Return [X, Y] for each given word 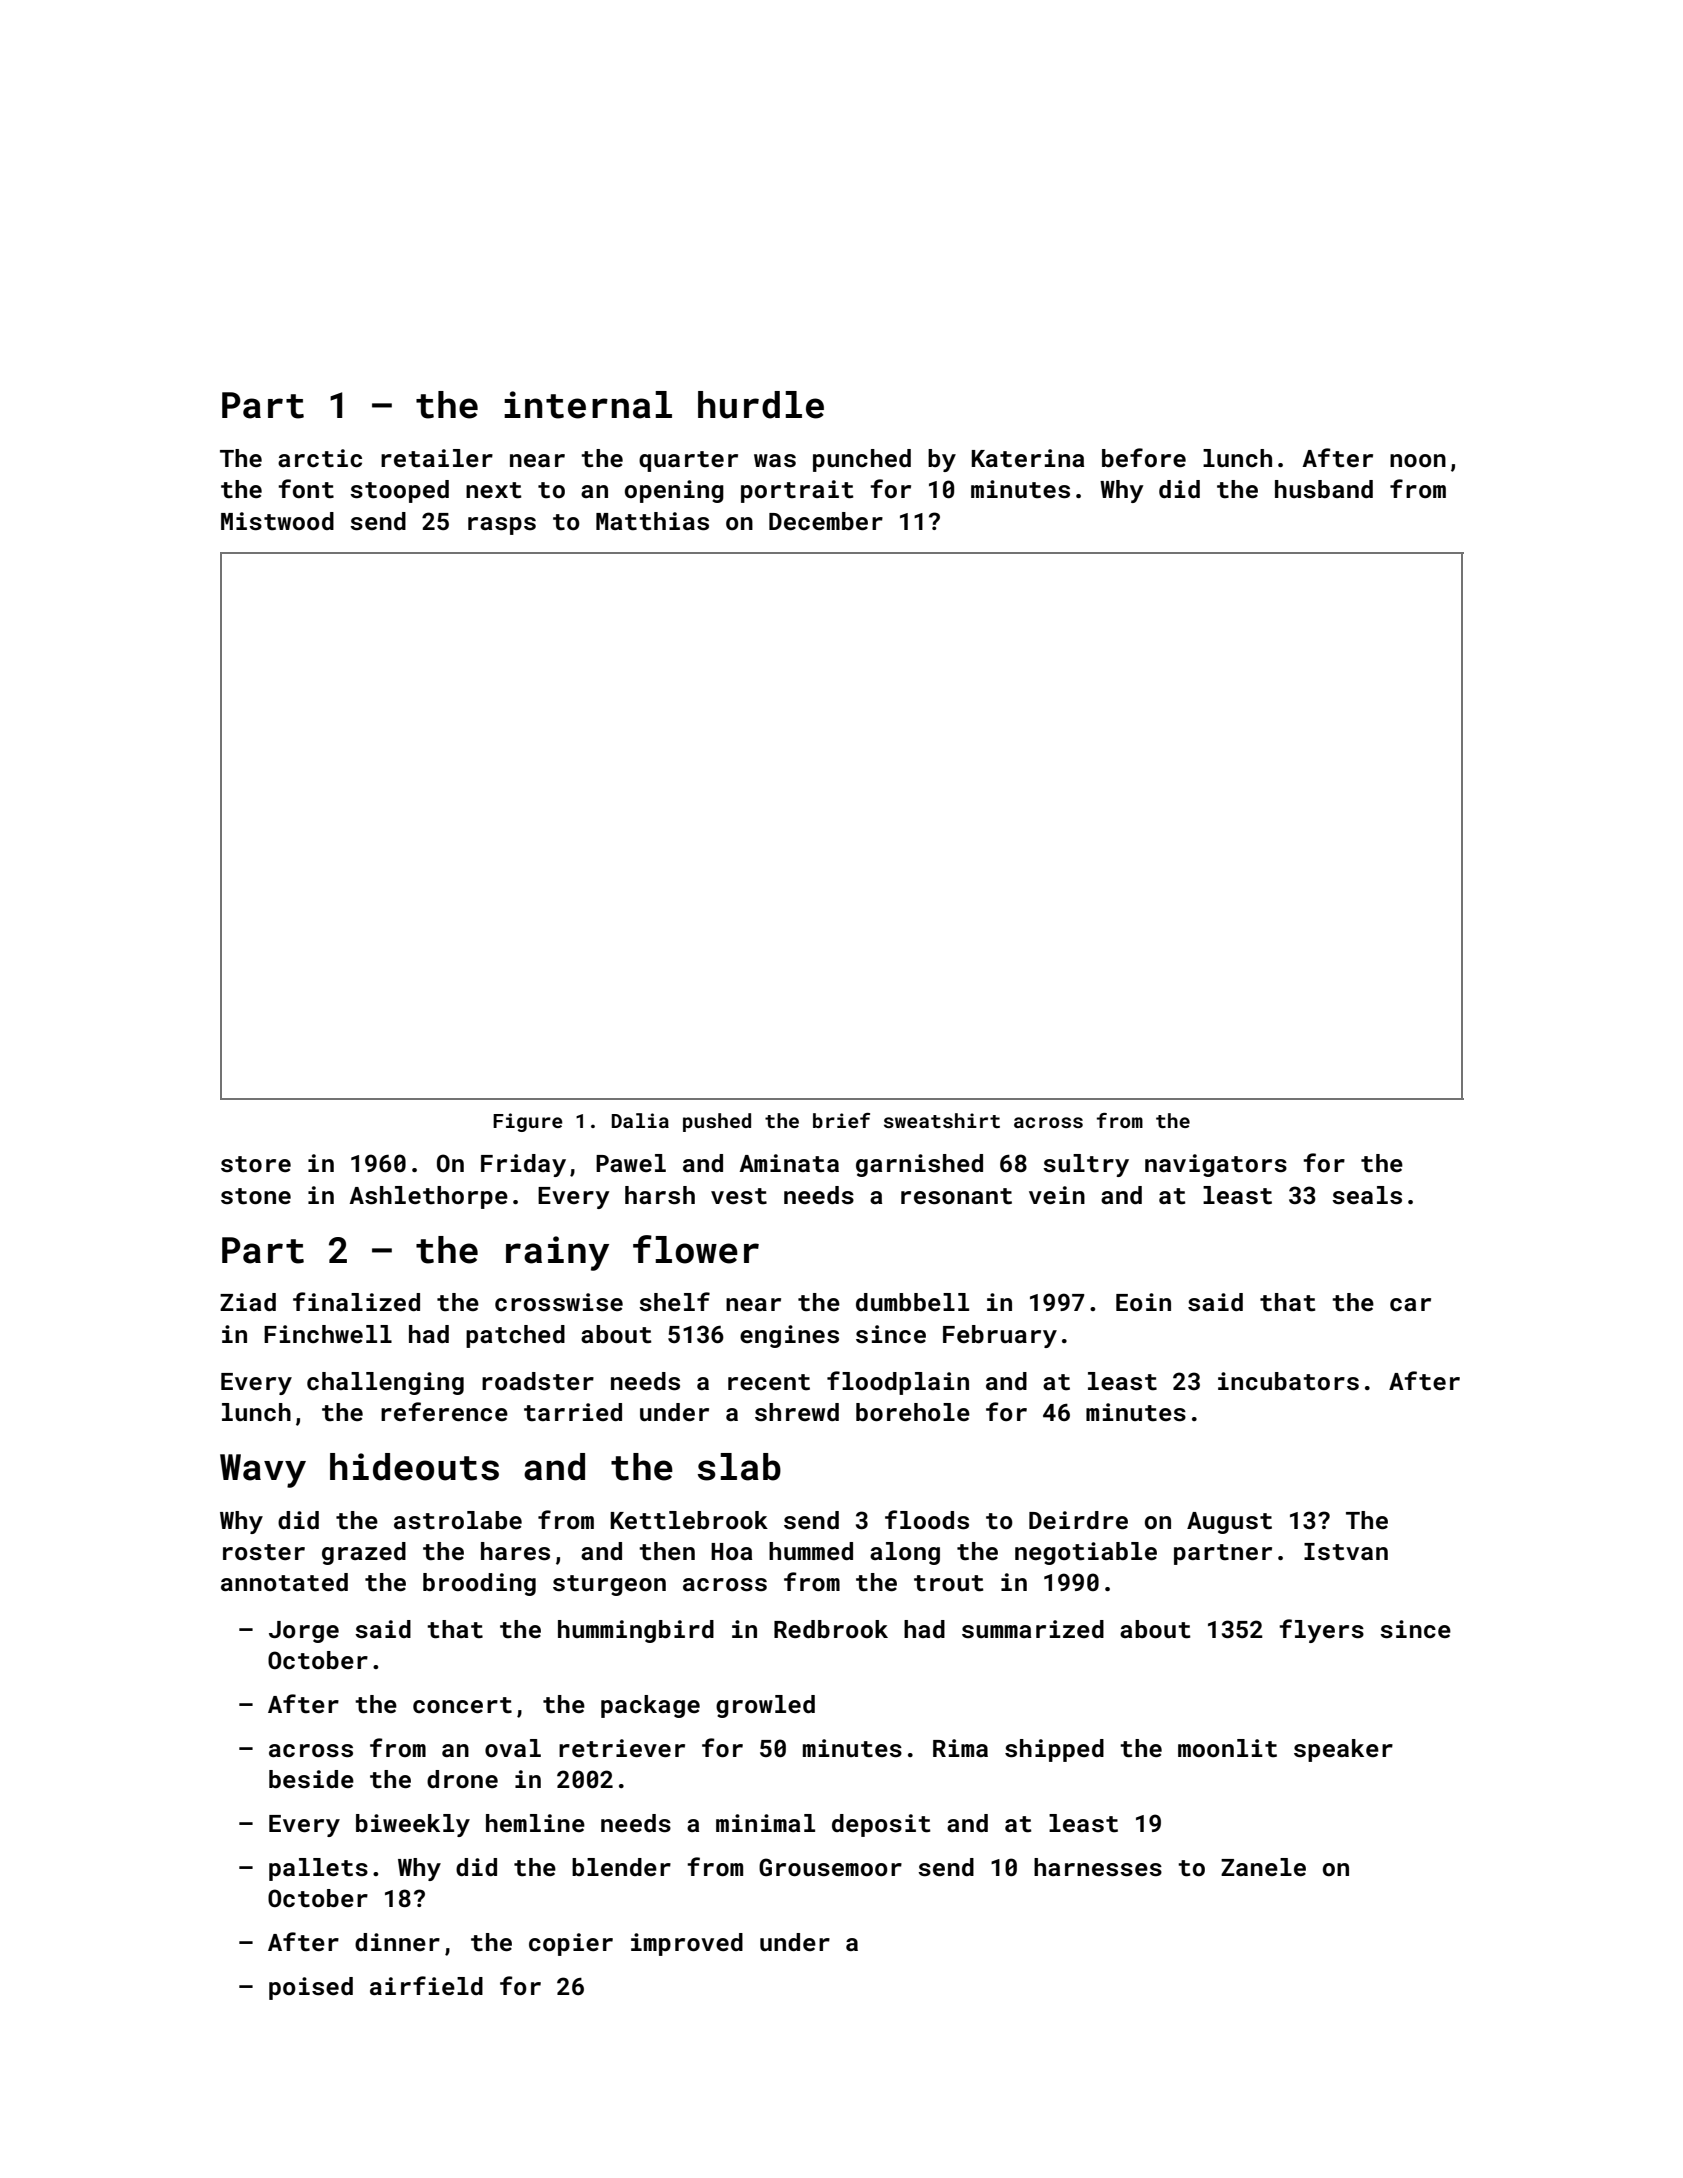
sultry [1086, 1165]
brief [841, 1120]
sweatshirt [942, 1120]
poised [311, 1988]
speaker [1343, 1750]
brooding [479, 1584]
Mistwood [277, 521]
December [826, 521]
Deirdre [1078, 1520]
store [256, 1164]
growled [765, 1706]
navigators [1216, 1165]
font [306, 489]
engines [789, 1336]
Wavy [263, 1471]
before [1144, 457]
